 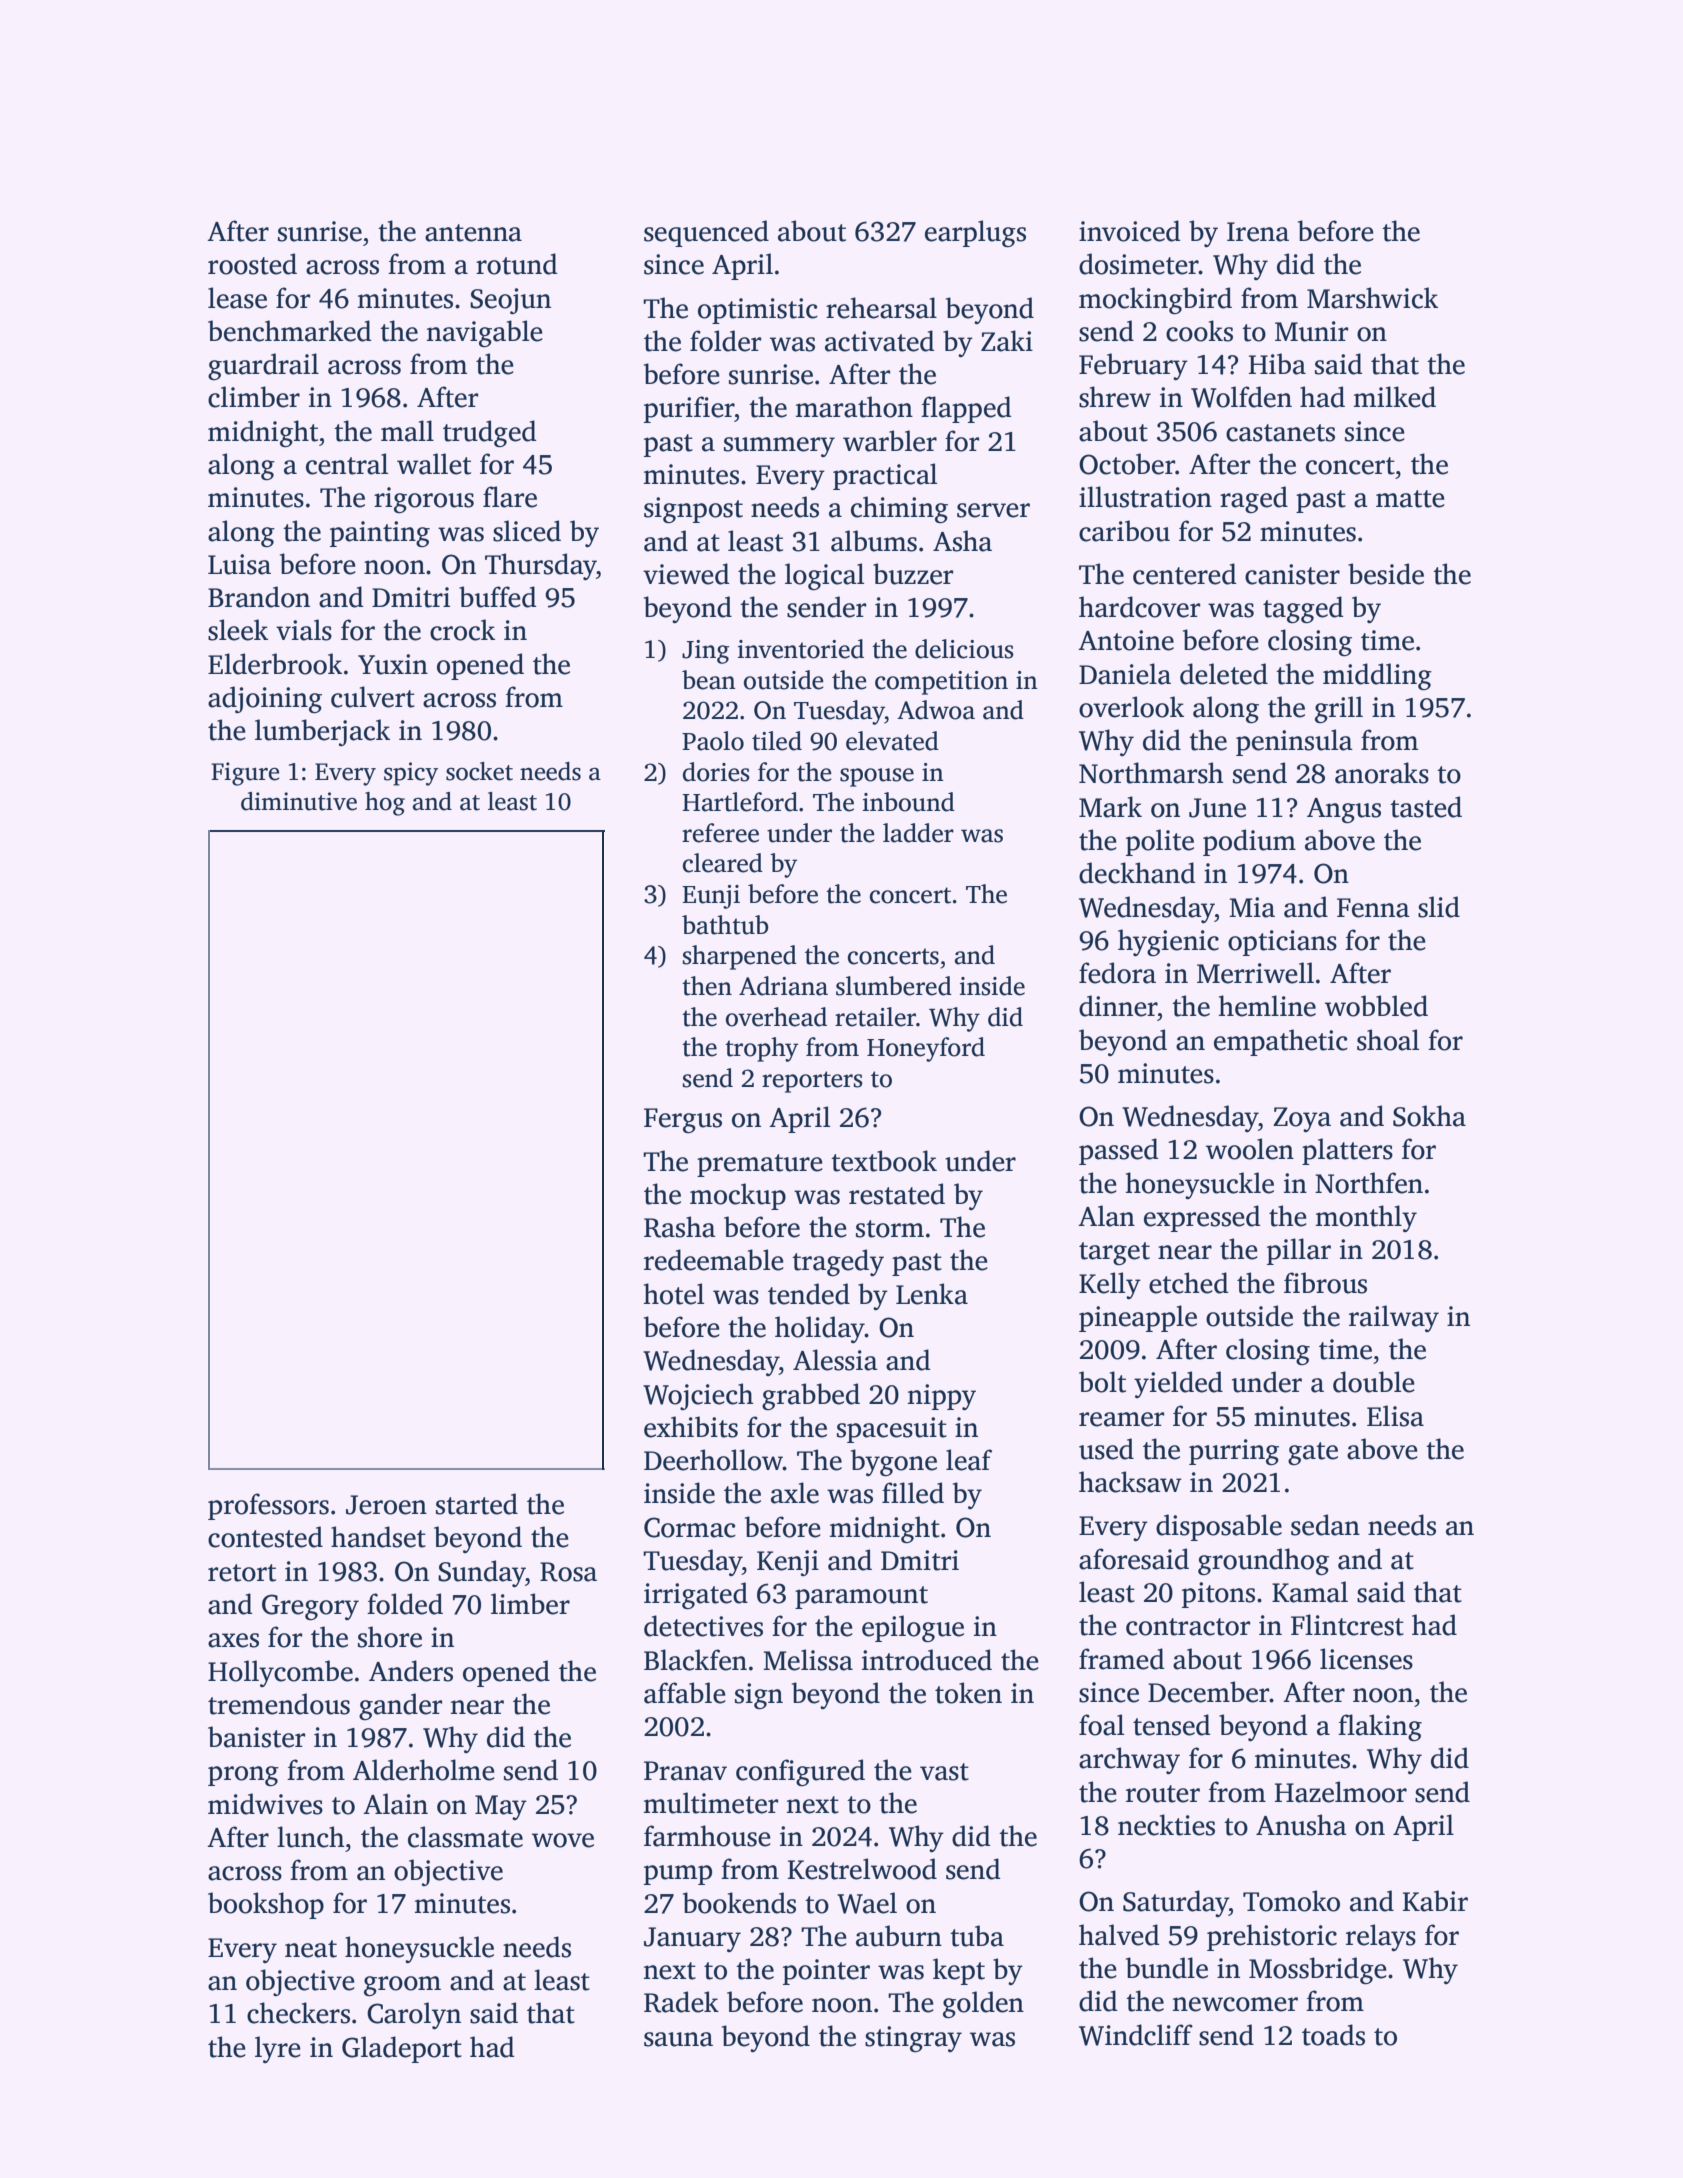 What do you see at coordinates (473, 233) in the page?
I see `antenna` at bounding box center [473, 233].
